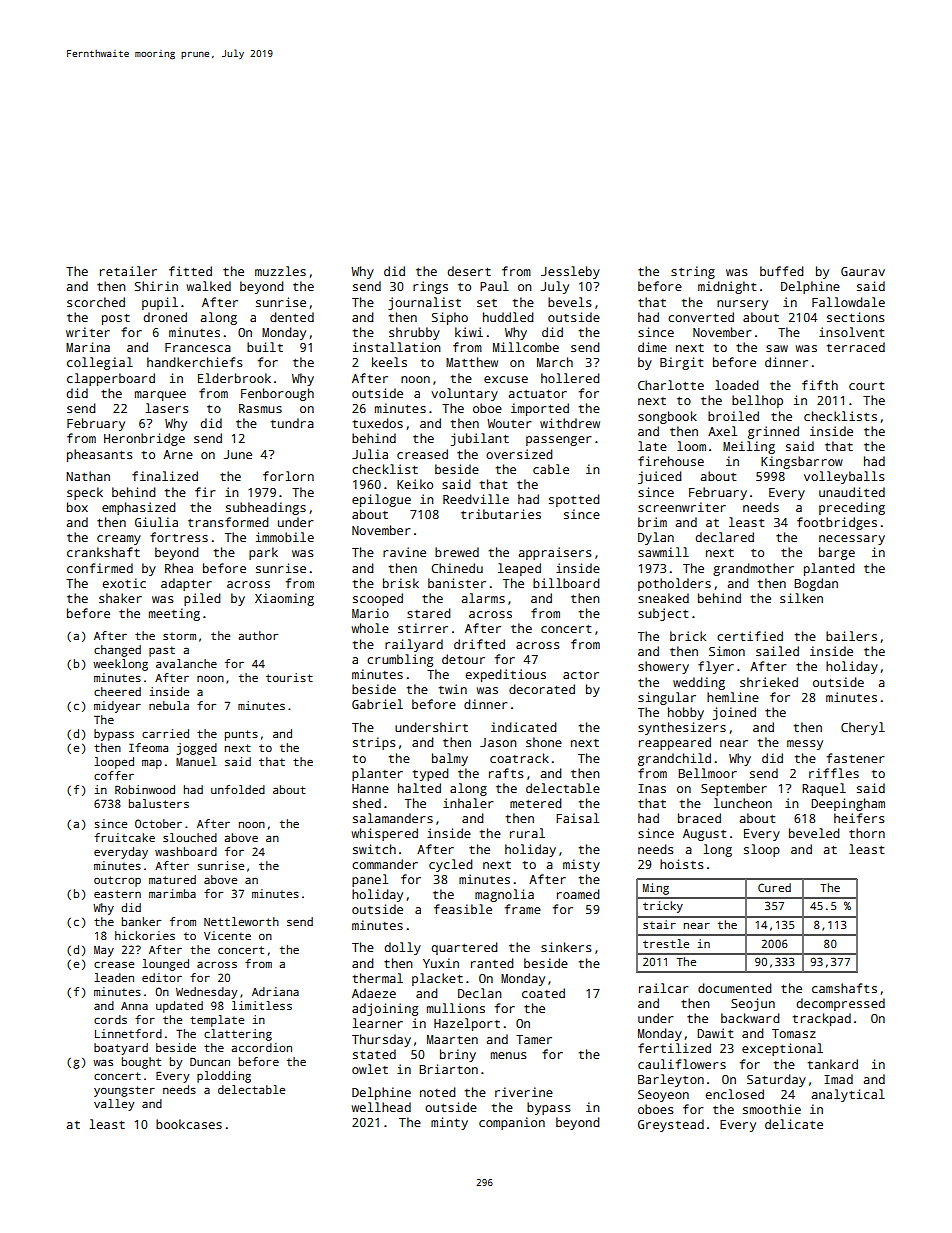 Image resolution: width=952 pixels, height=1233 pixels. I want to click on railcar, so click(664, 988).
